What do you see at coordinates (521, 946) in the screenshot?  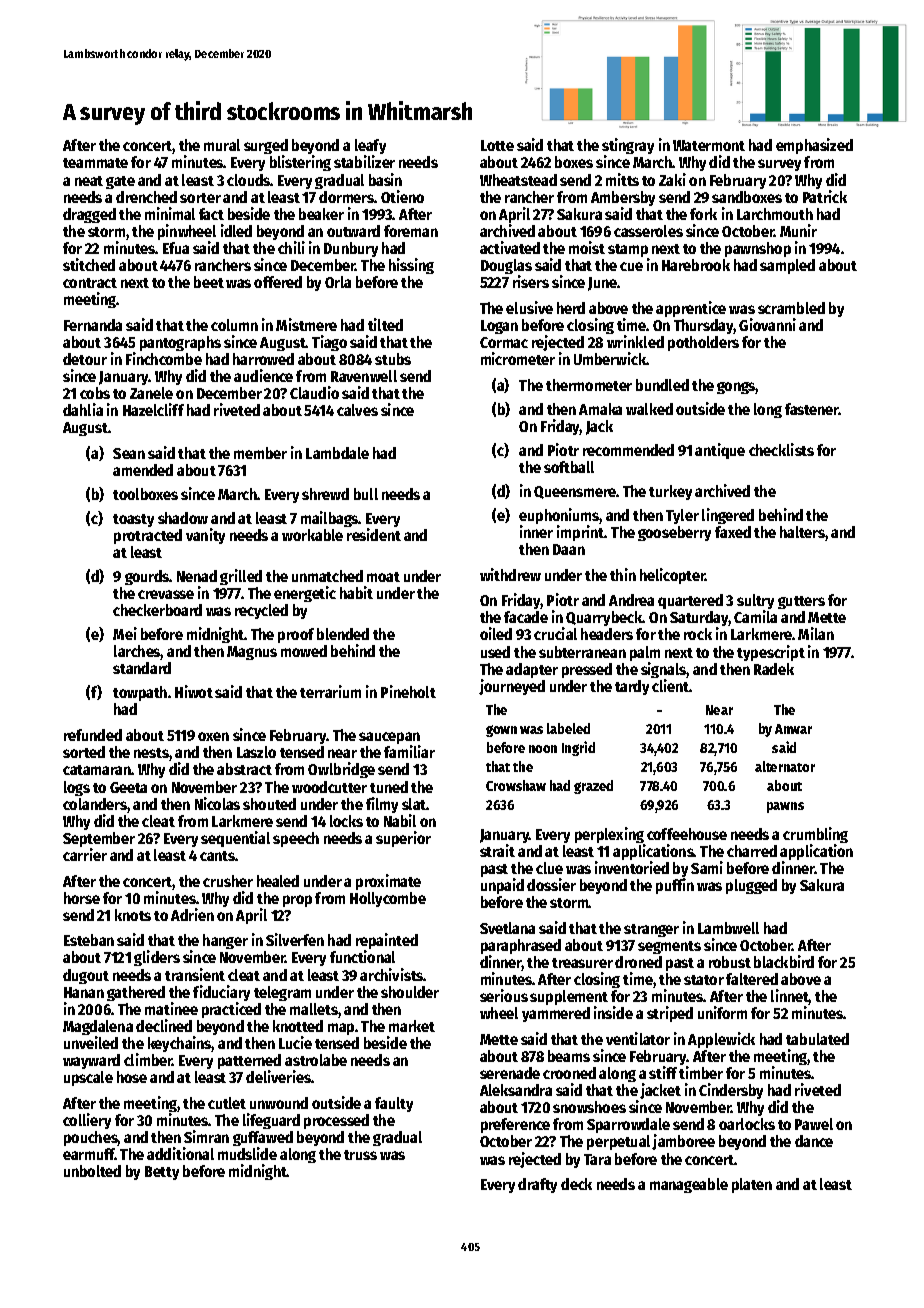 I see `paraphrased` at bounding box center [521, 946].
